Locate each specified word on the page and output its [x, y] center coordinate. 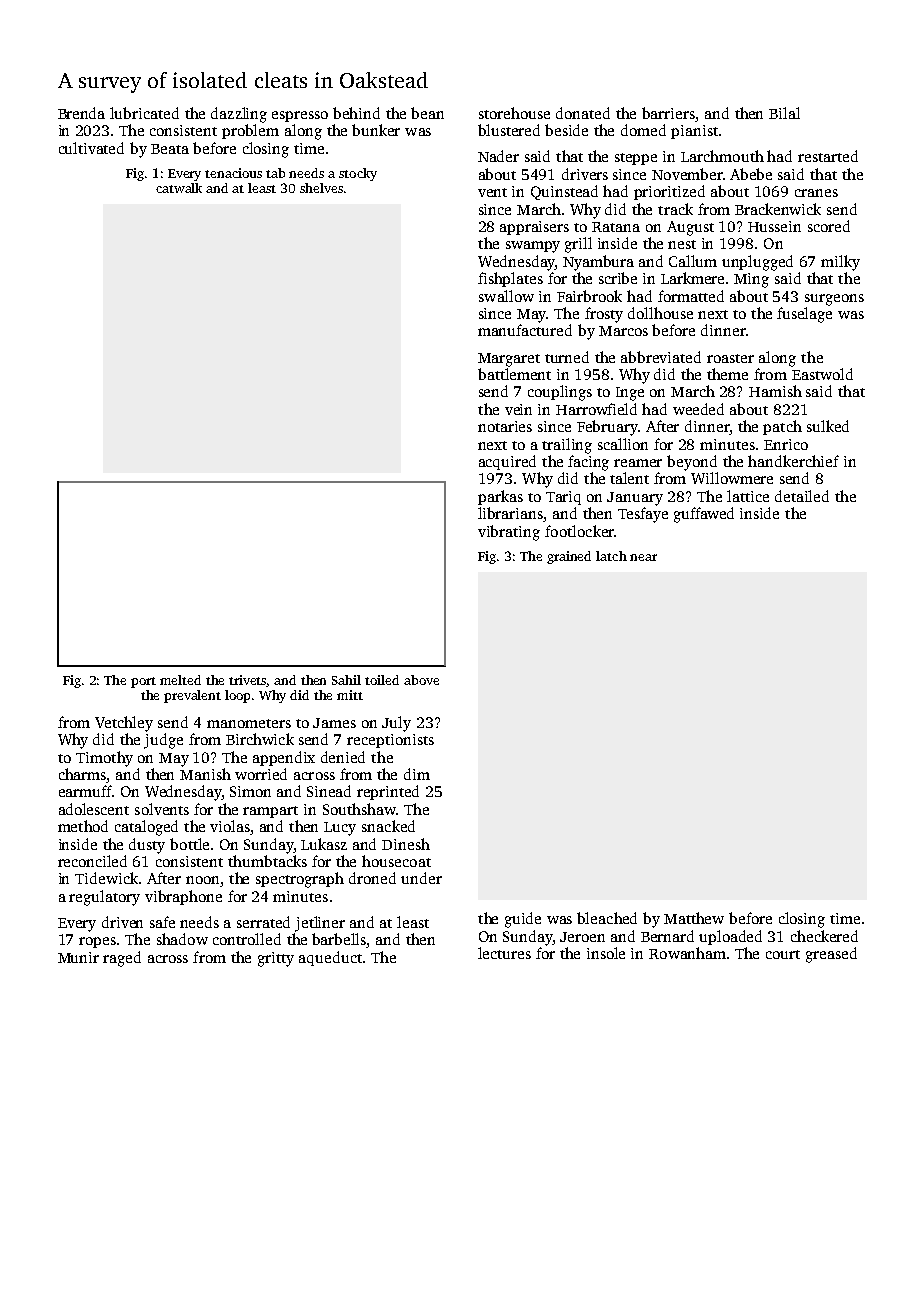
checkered [824, 936]
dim [417, 774]
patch [782, 427]
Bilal [784, 113]
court [783, 954]
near [643, 557]
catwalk [179, 188]
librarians [511, 514]
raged [122, 959]
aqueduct [330, 958]
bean [427, 113]
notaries [505, 426]
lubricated [144, 113]
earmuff [85, 791]
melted [180, 680]
